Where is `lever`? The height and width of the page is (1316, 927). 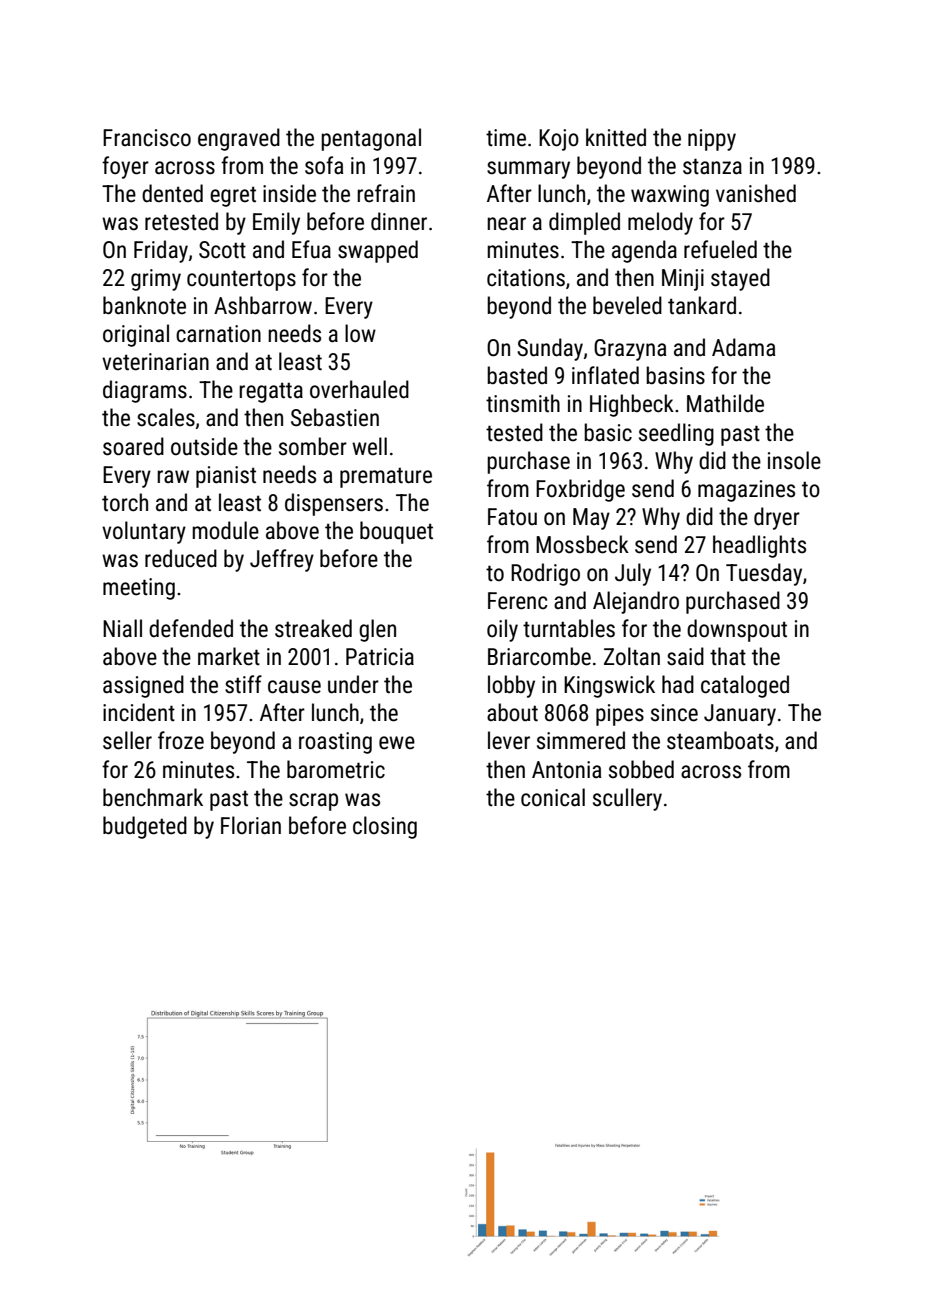 lever is located at coordinates (509, 740).
